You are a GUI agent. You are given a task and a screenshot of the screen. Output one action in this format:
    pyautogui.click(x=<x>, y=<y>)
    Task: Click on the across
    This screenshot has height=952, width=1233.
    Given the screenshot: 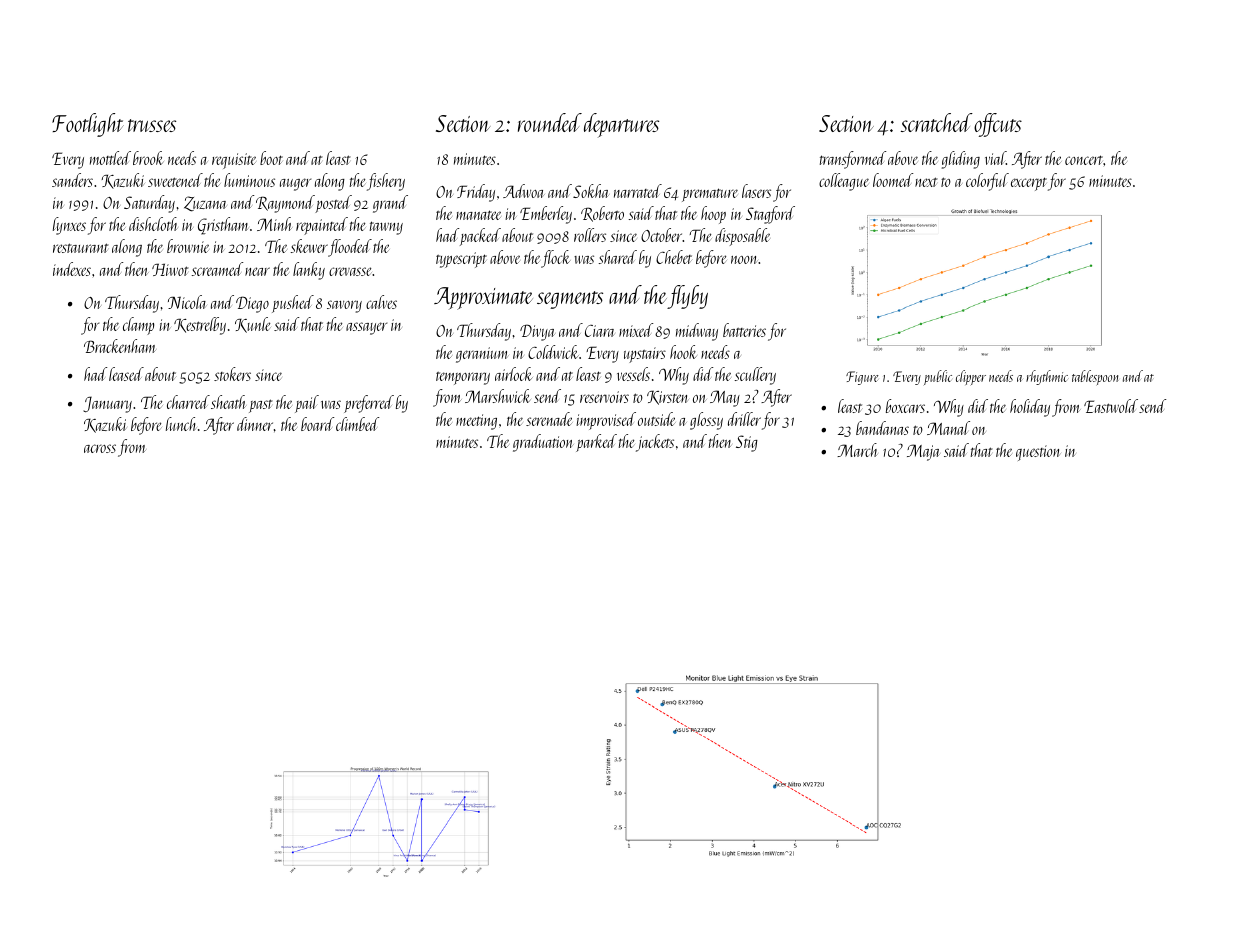 What is the action you would take?
    pyautogui.click(x=100, y=448)
